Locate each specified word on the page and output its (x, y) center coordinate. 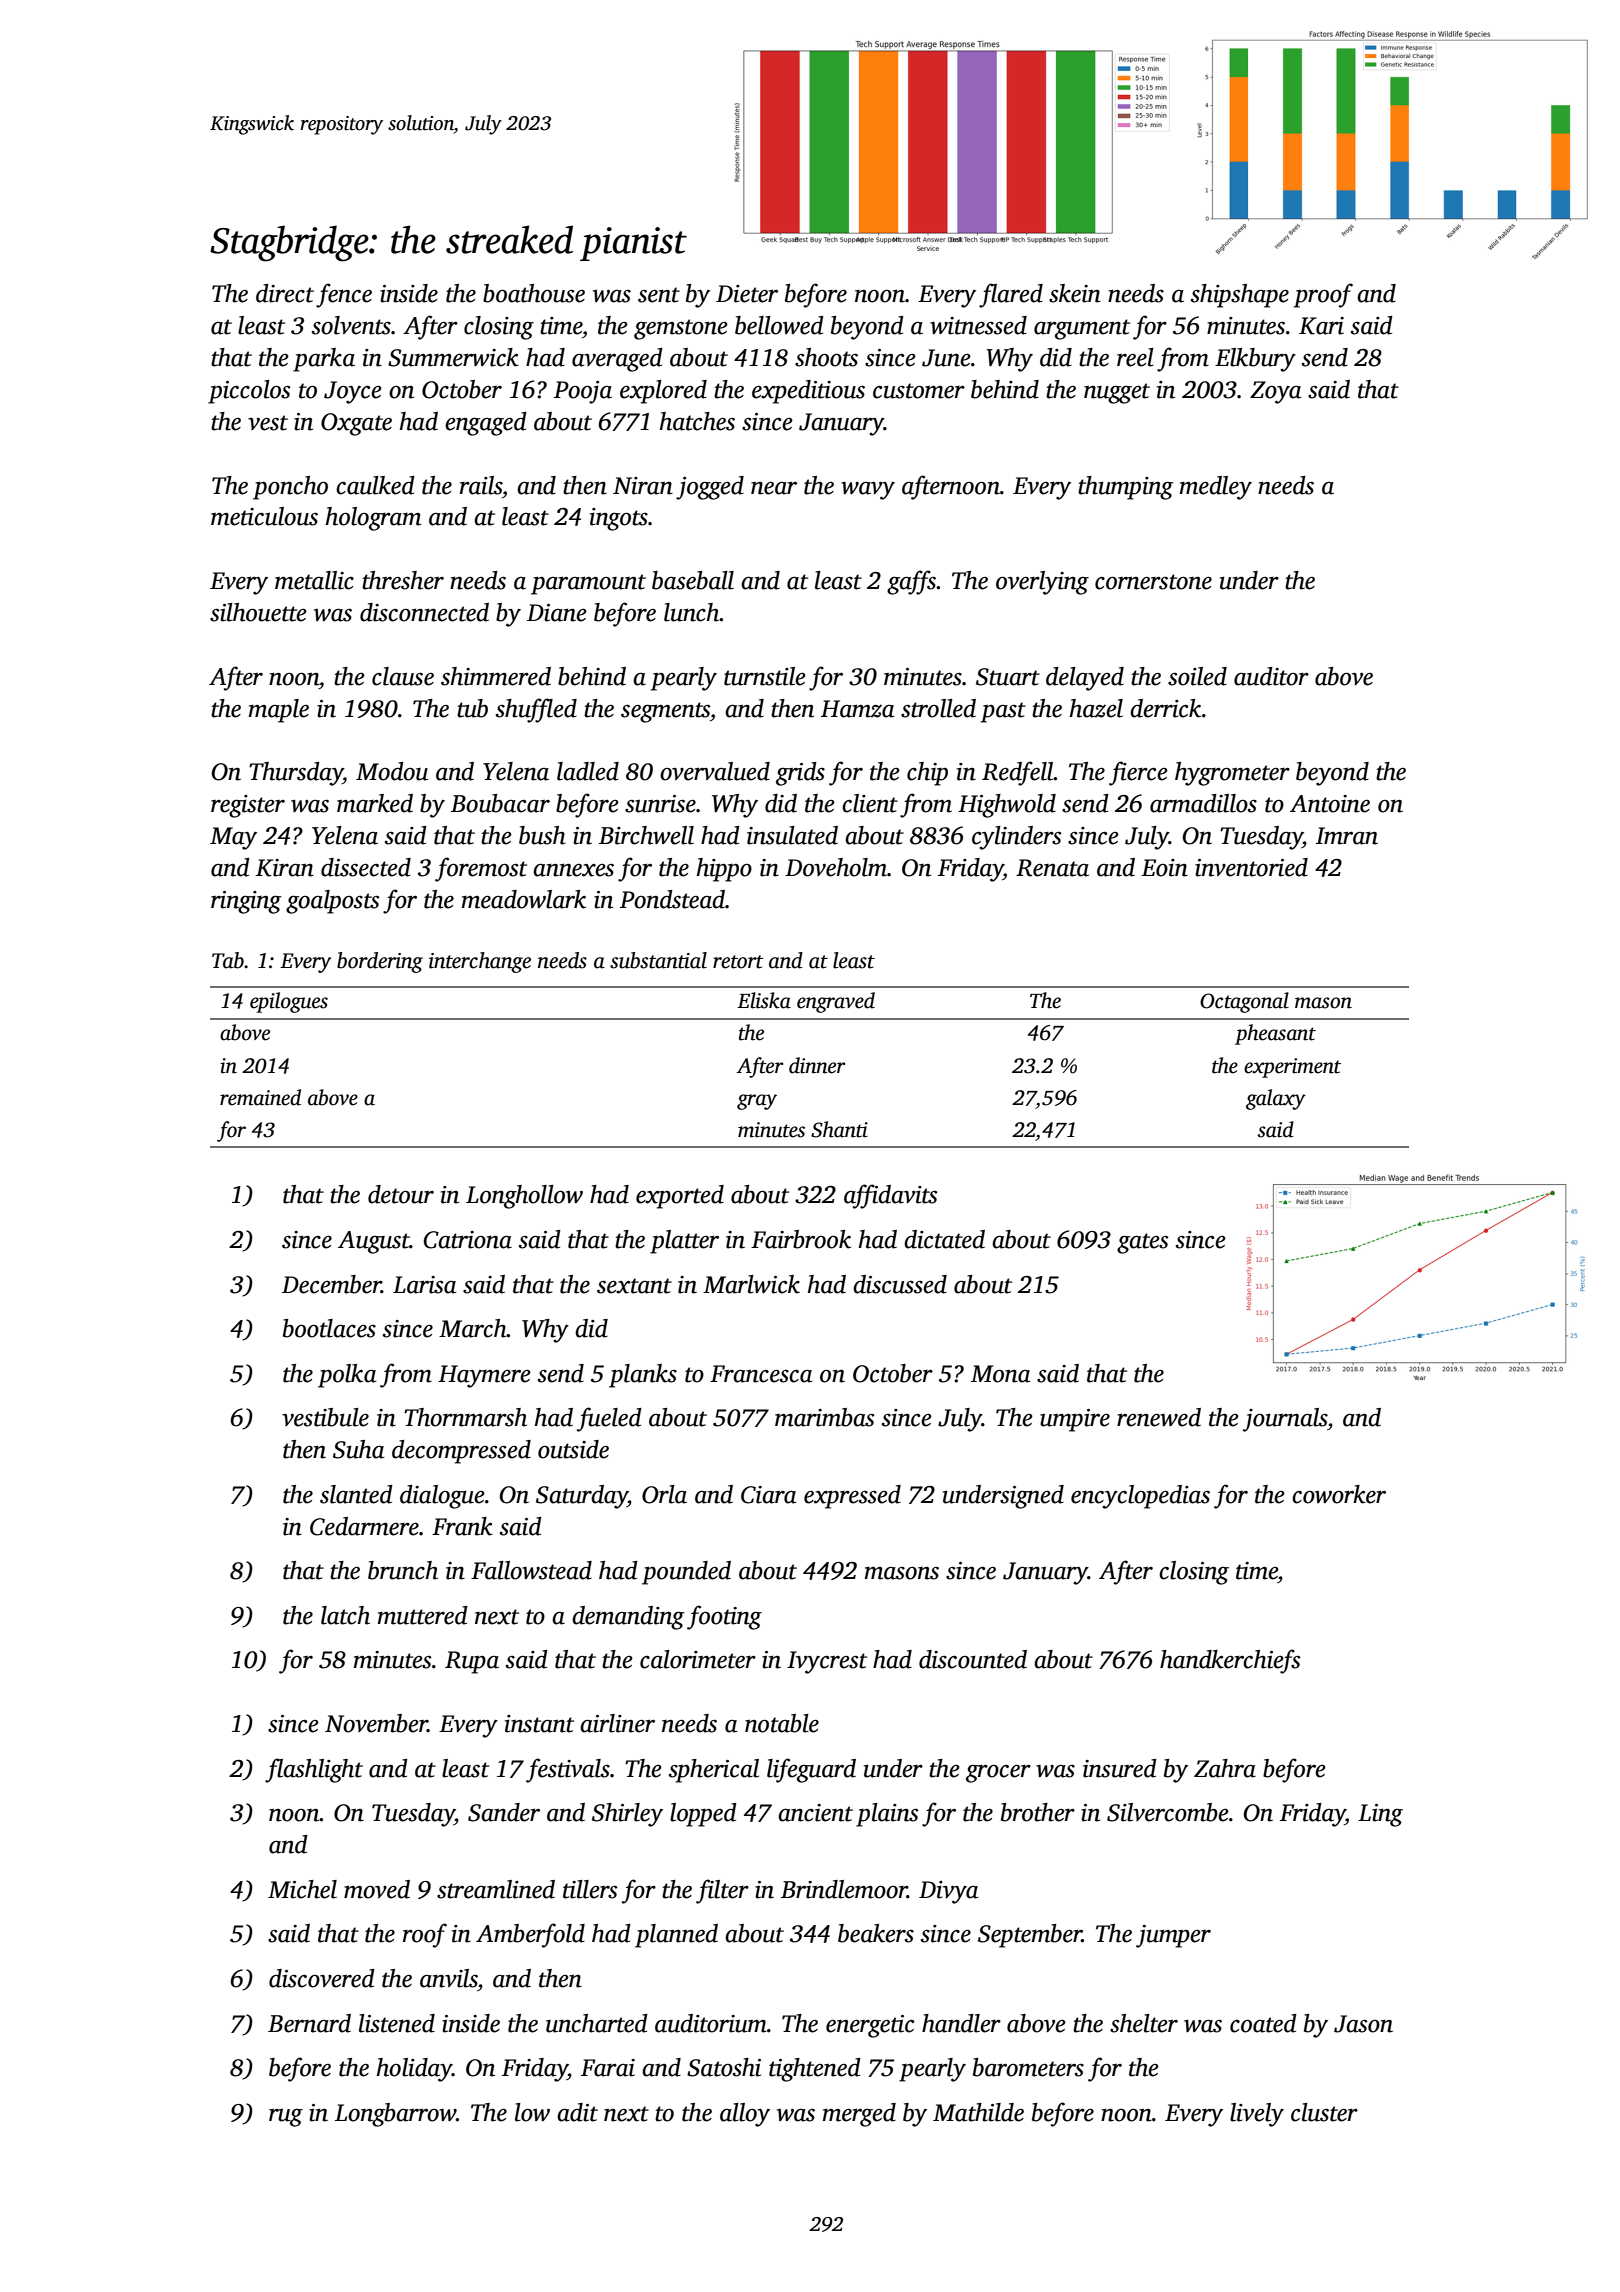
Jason (1363, 2024)
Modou (392, 771)
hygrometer (1232, 774)
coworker (1339, 1494)
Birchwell (646, 835)
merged (859, 2115)
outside (573, 1449)
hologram (373, 519)
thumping (1125, 488)
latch (345, 1615)
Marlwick (751, 1284)
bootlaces (329, 1328)
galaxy (1276, 1099)
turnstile (765, 676)
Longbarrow (395, 2115)
